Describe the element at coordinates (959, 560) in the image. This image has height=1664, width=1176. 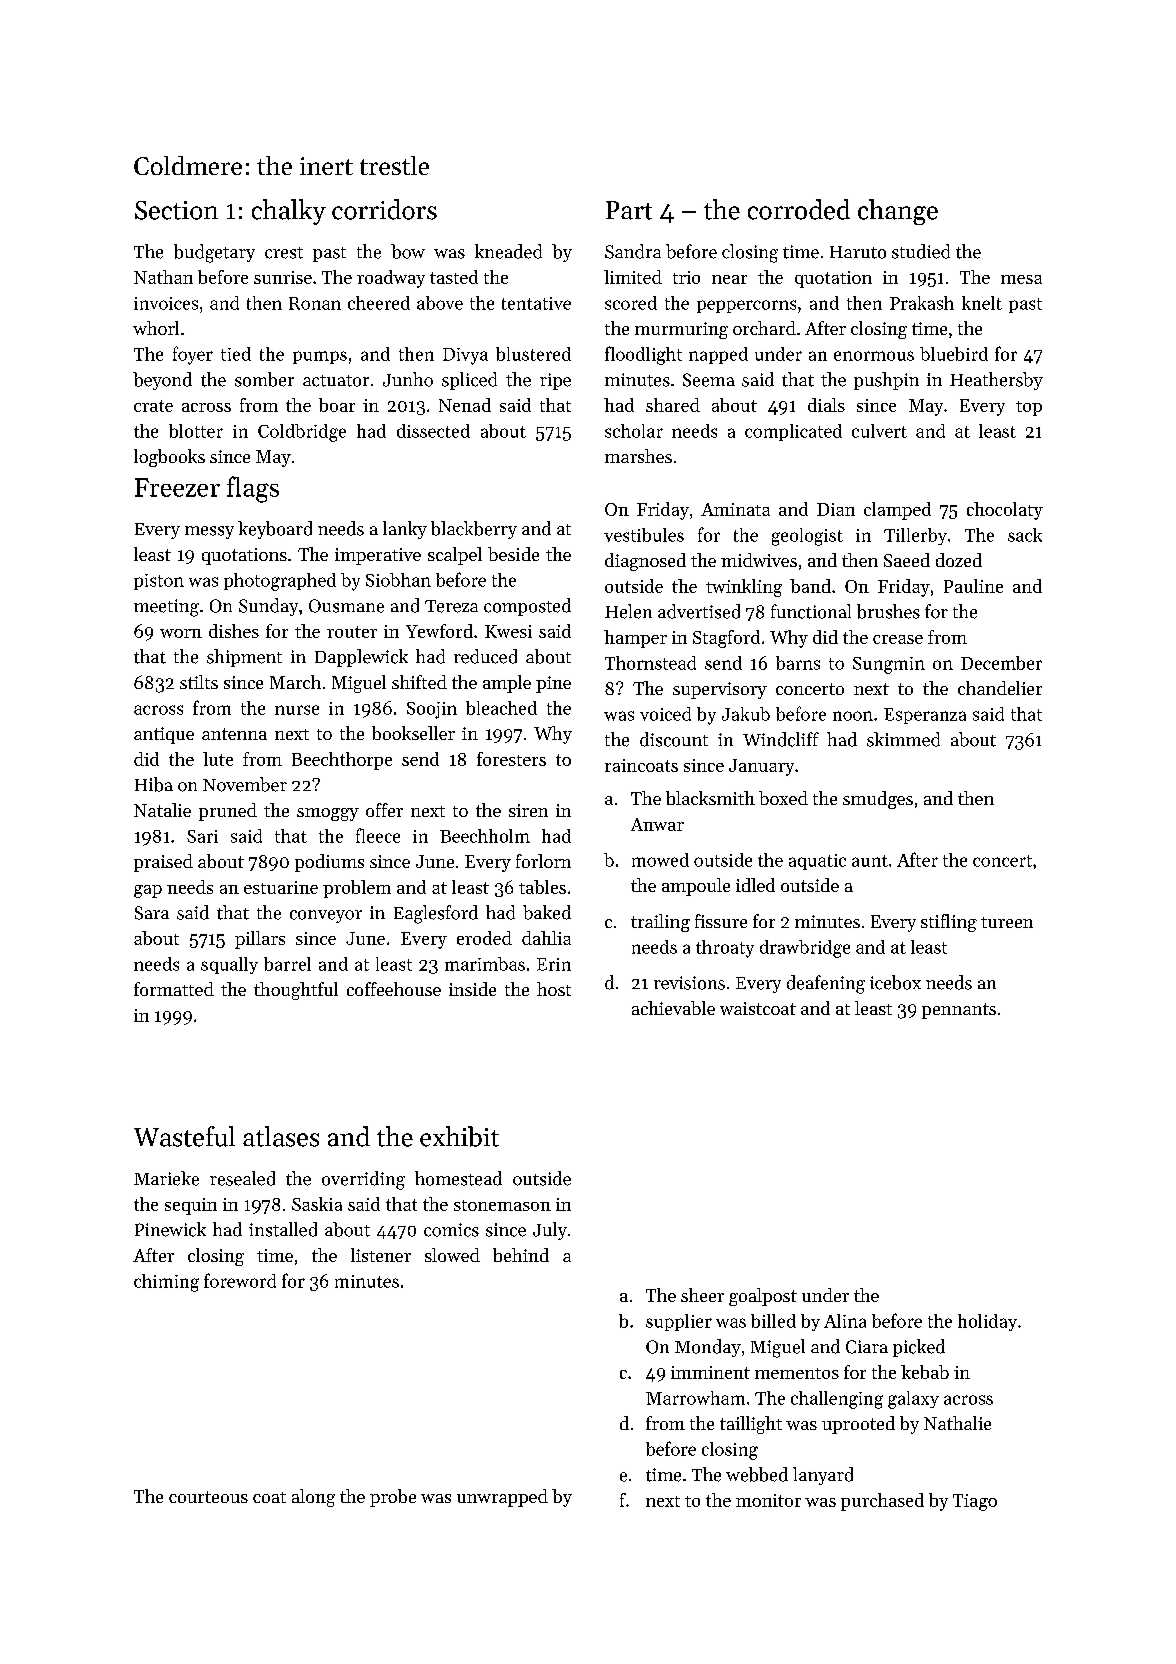
I see `dozed` at that location.
